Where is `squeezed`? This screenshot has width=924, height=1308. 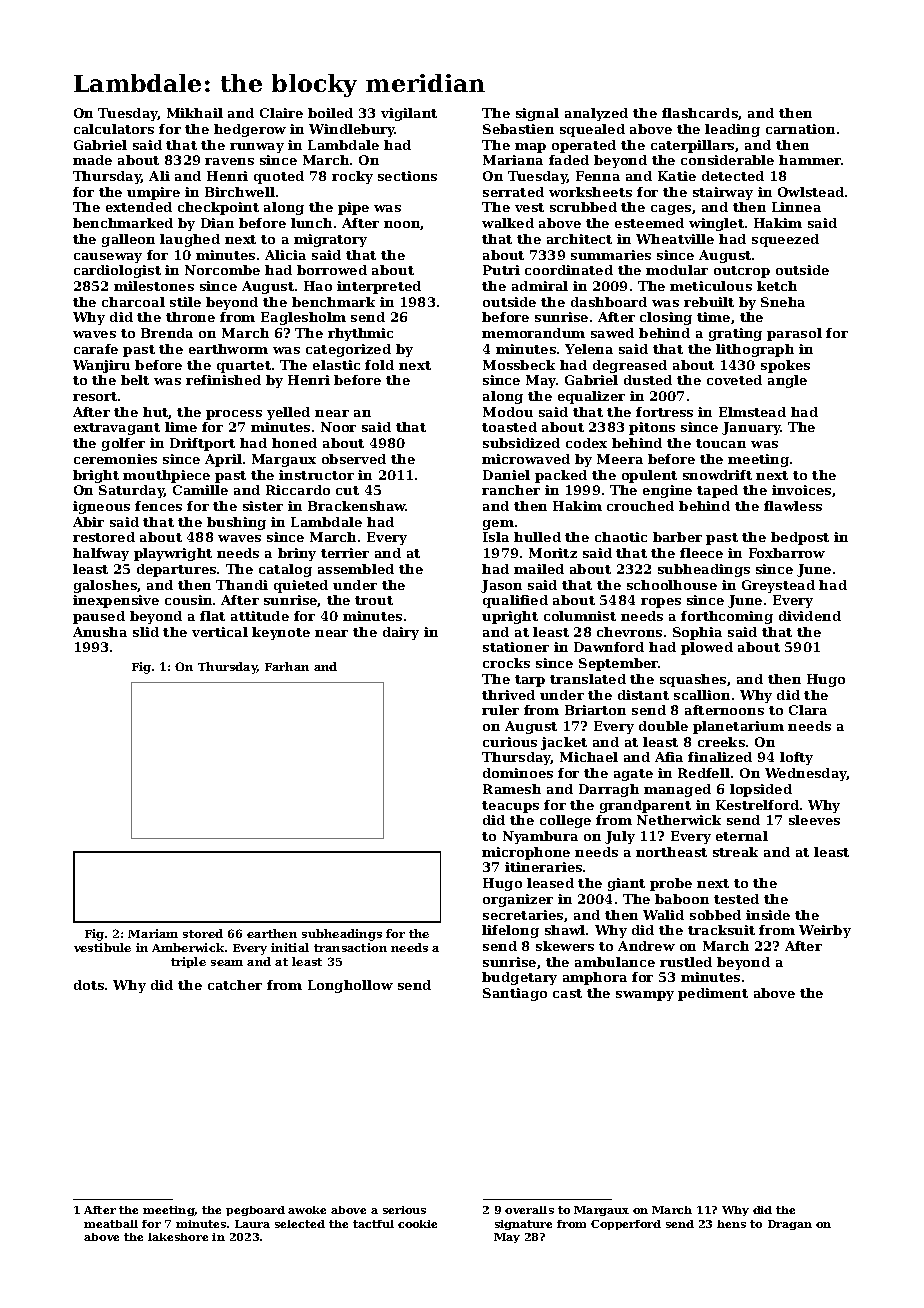 squeezed is located at coordinates (785, 240).
